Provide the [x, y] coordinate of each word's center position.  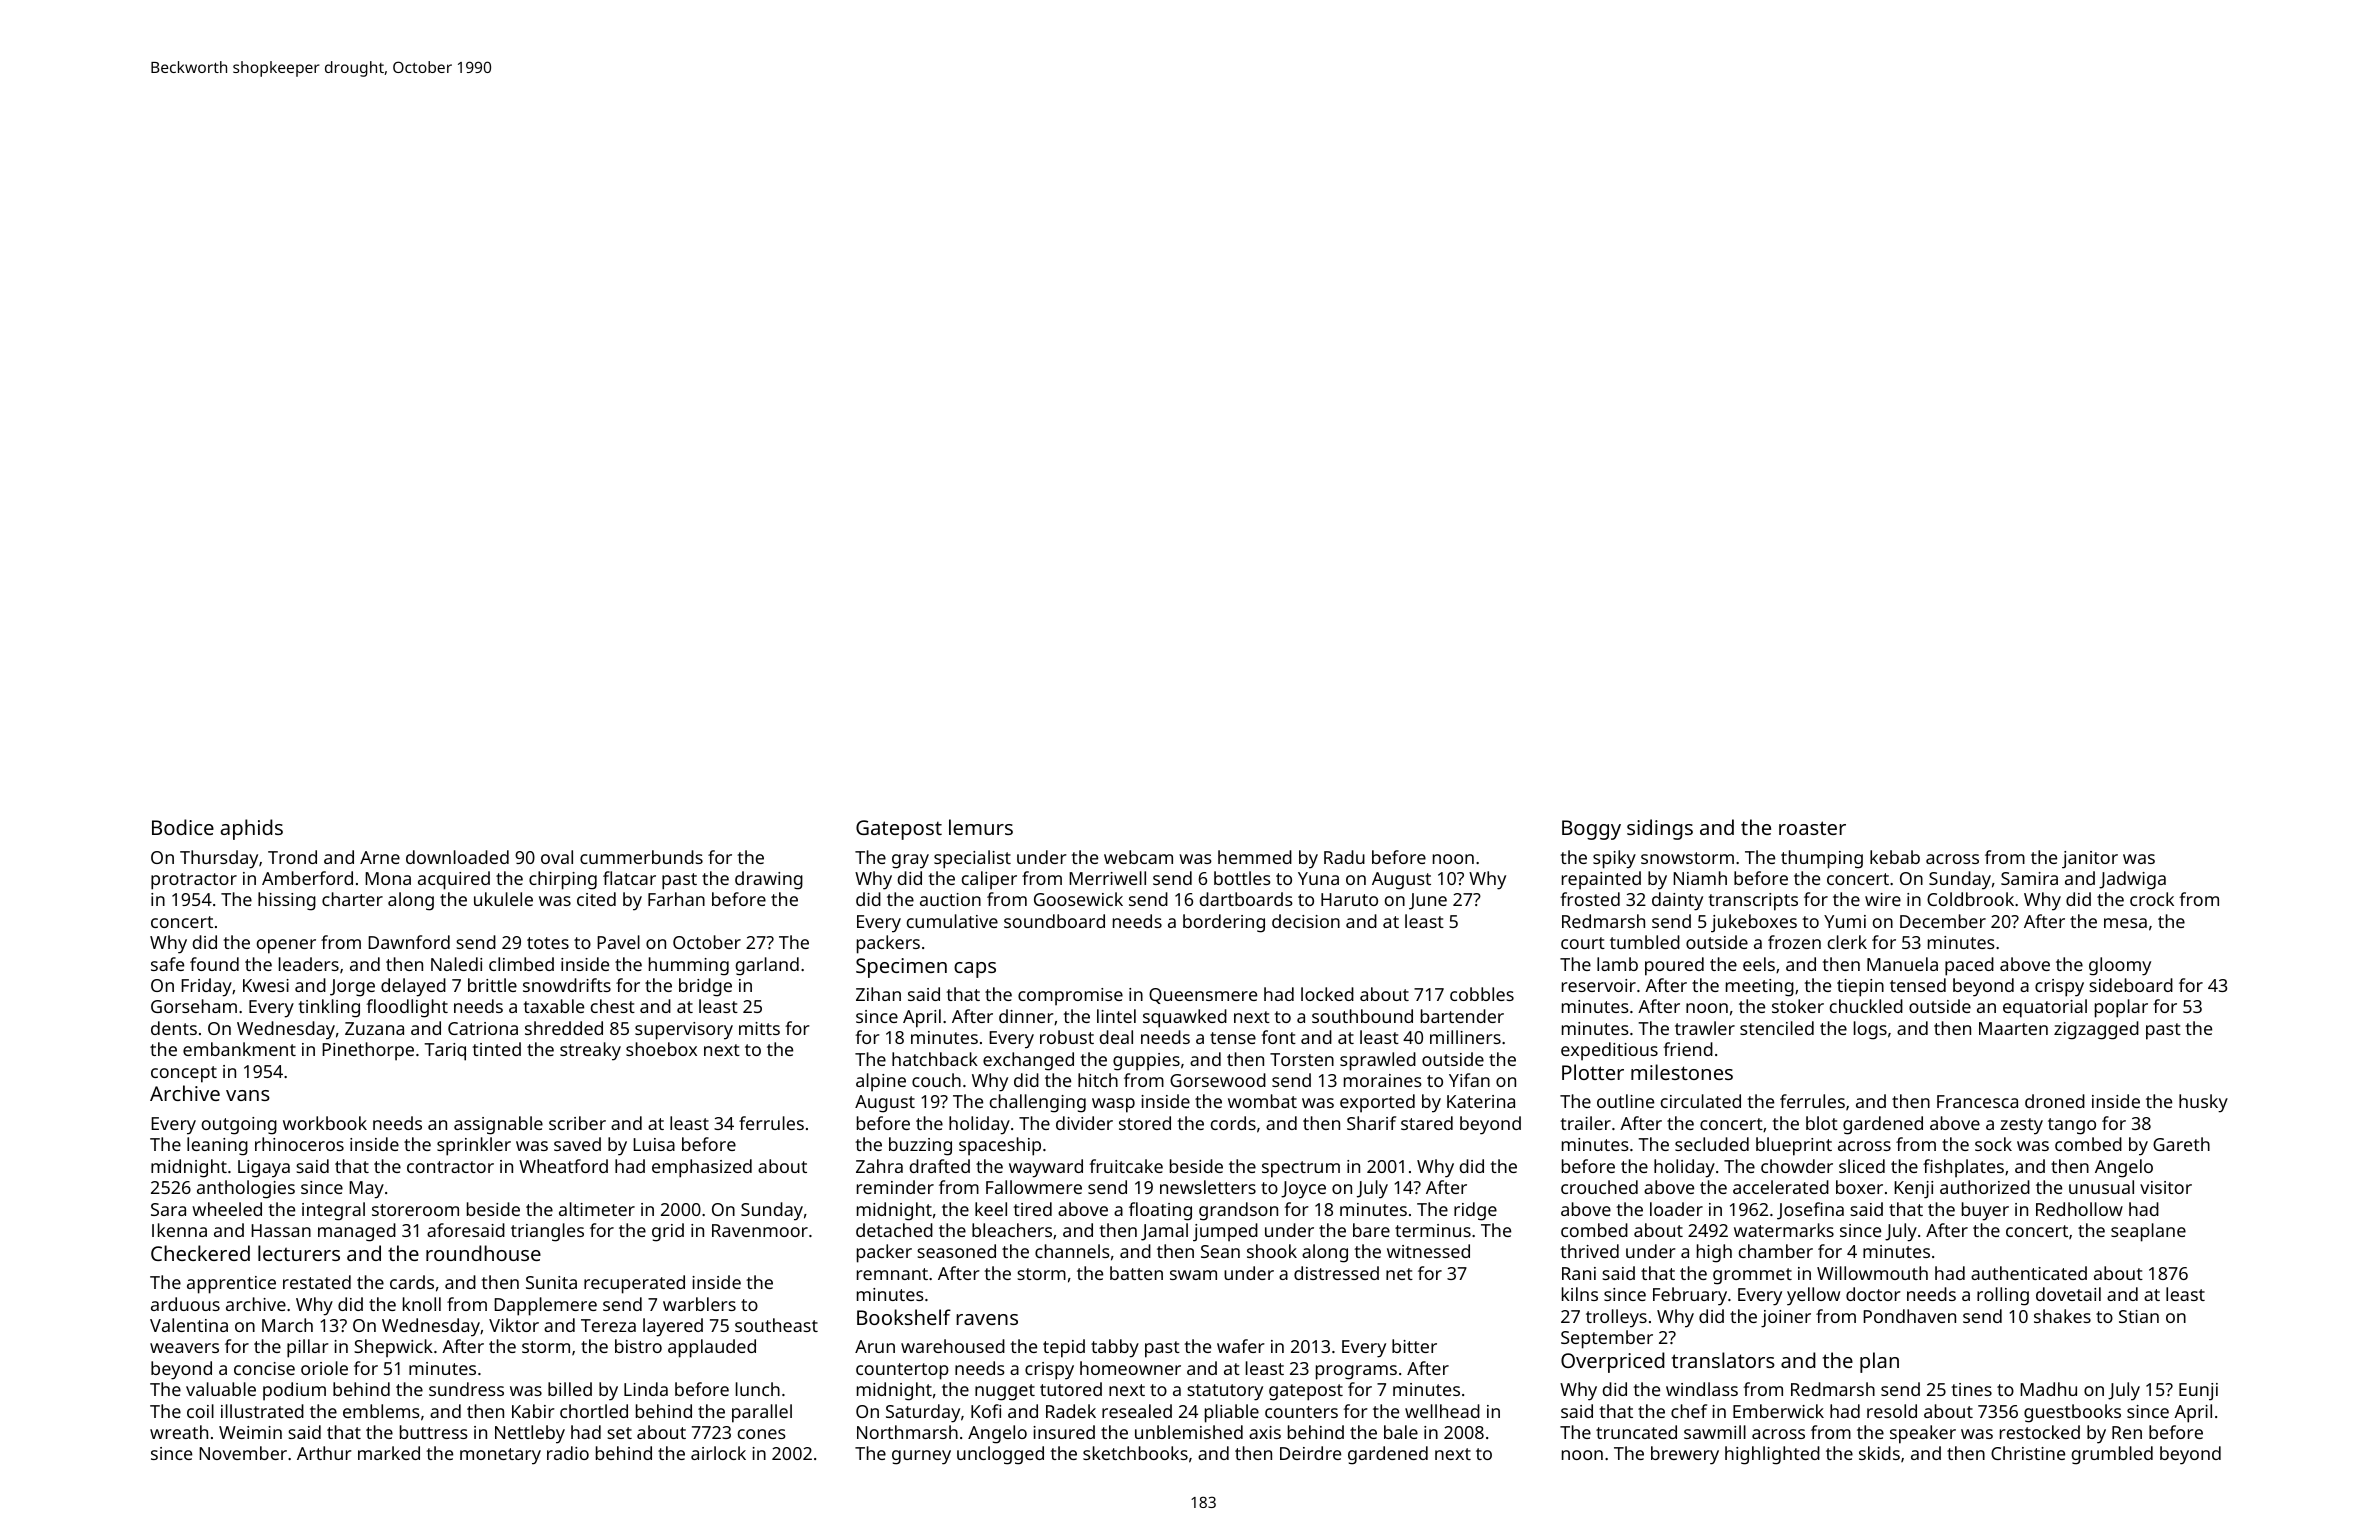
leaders [309, 964]
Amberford [307, 878]
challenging [1038, 1103]
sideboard [2131, 985]
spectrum [1301, 1169]
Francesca [1977, 1101]
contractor [450, 1167]
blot [1822, 1123]
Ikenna [179, 1230]
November [243, 1453]
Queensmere [1203, 996]
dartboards [1246, 899]
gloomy [2120, 966]
